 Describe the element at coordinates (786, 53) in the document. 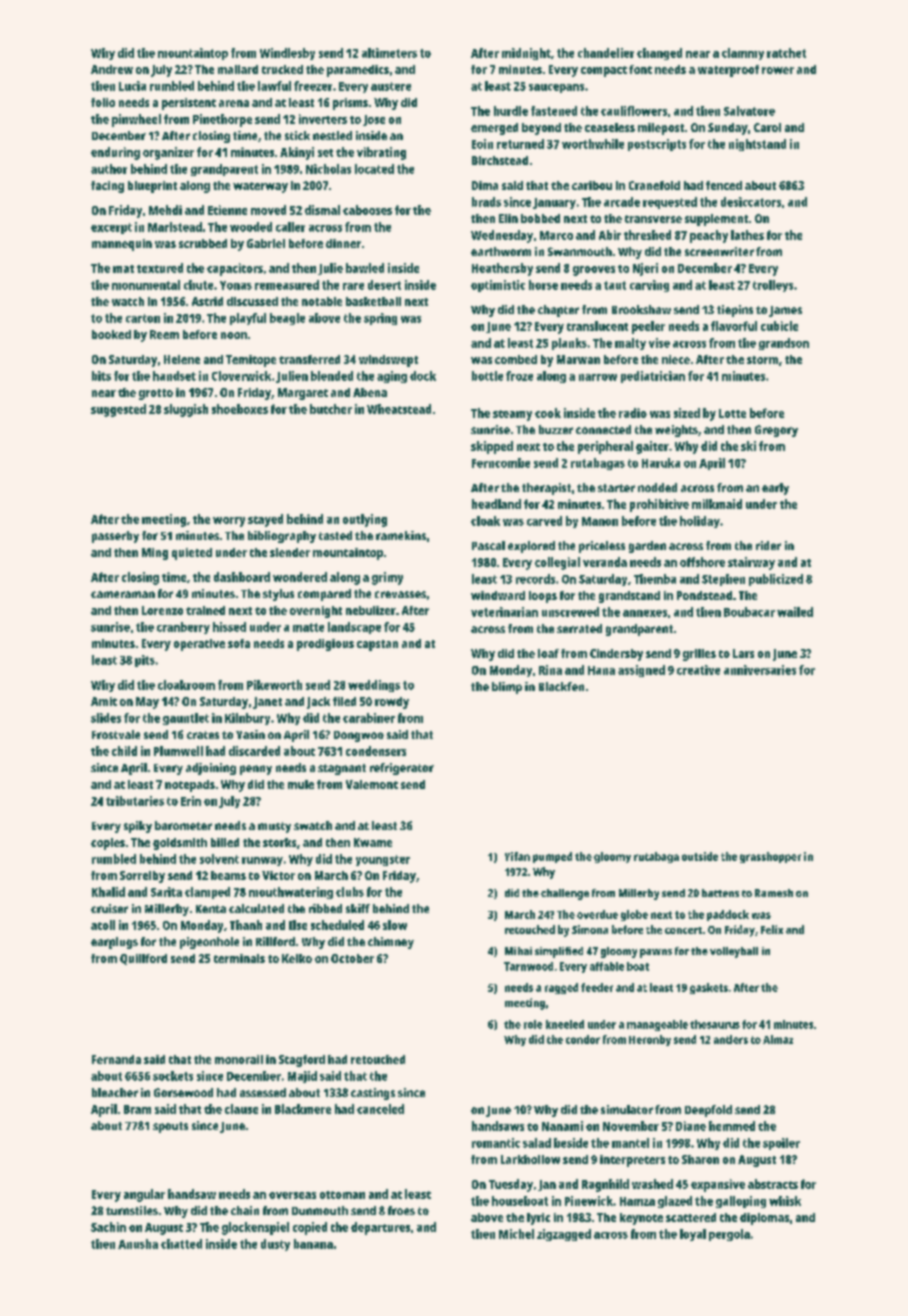

I see `ratchet` at that location.
